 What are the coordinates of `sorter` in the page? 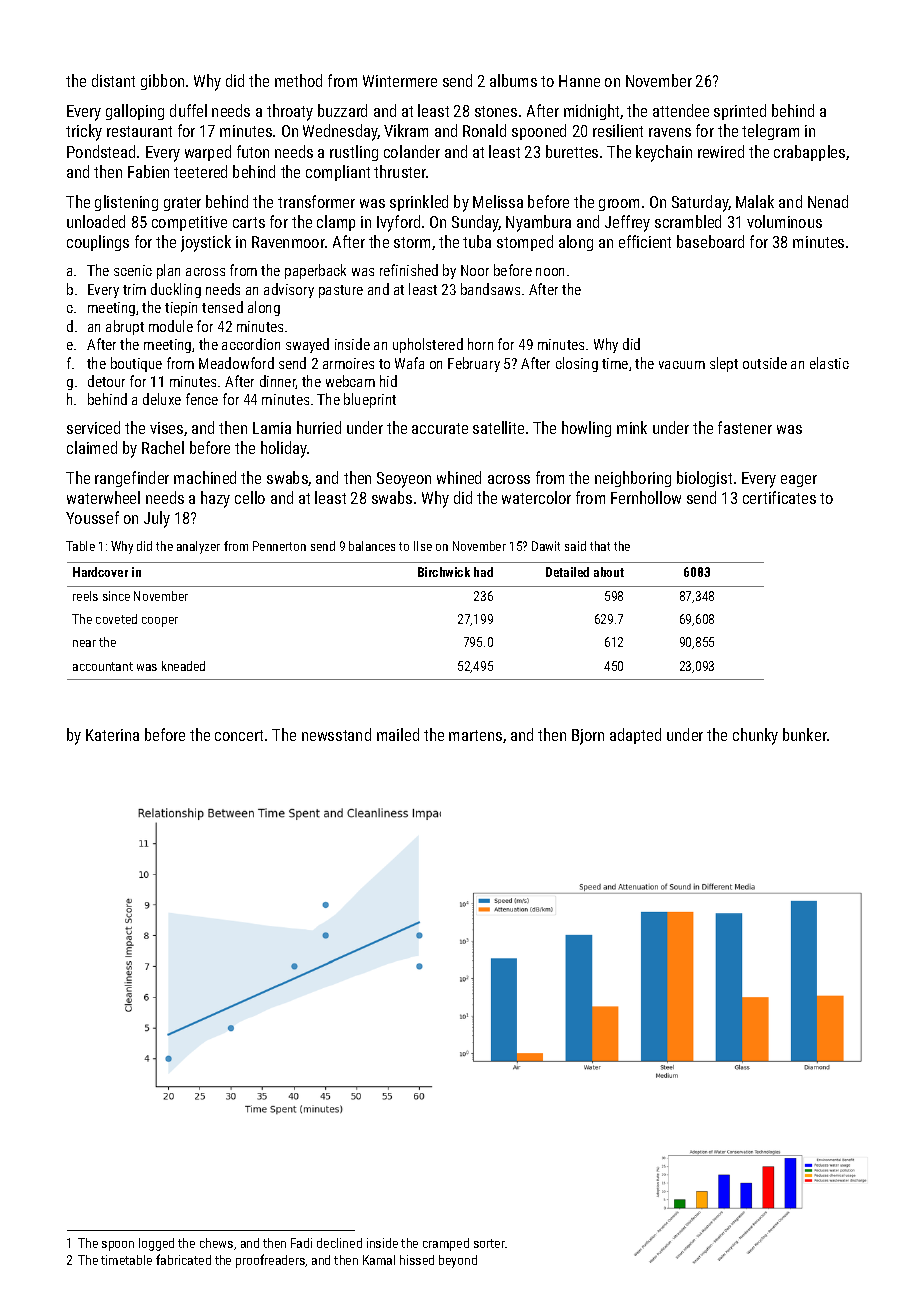 It's located at (490, 1243).
